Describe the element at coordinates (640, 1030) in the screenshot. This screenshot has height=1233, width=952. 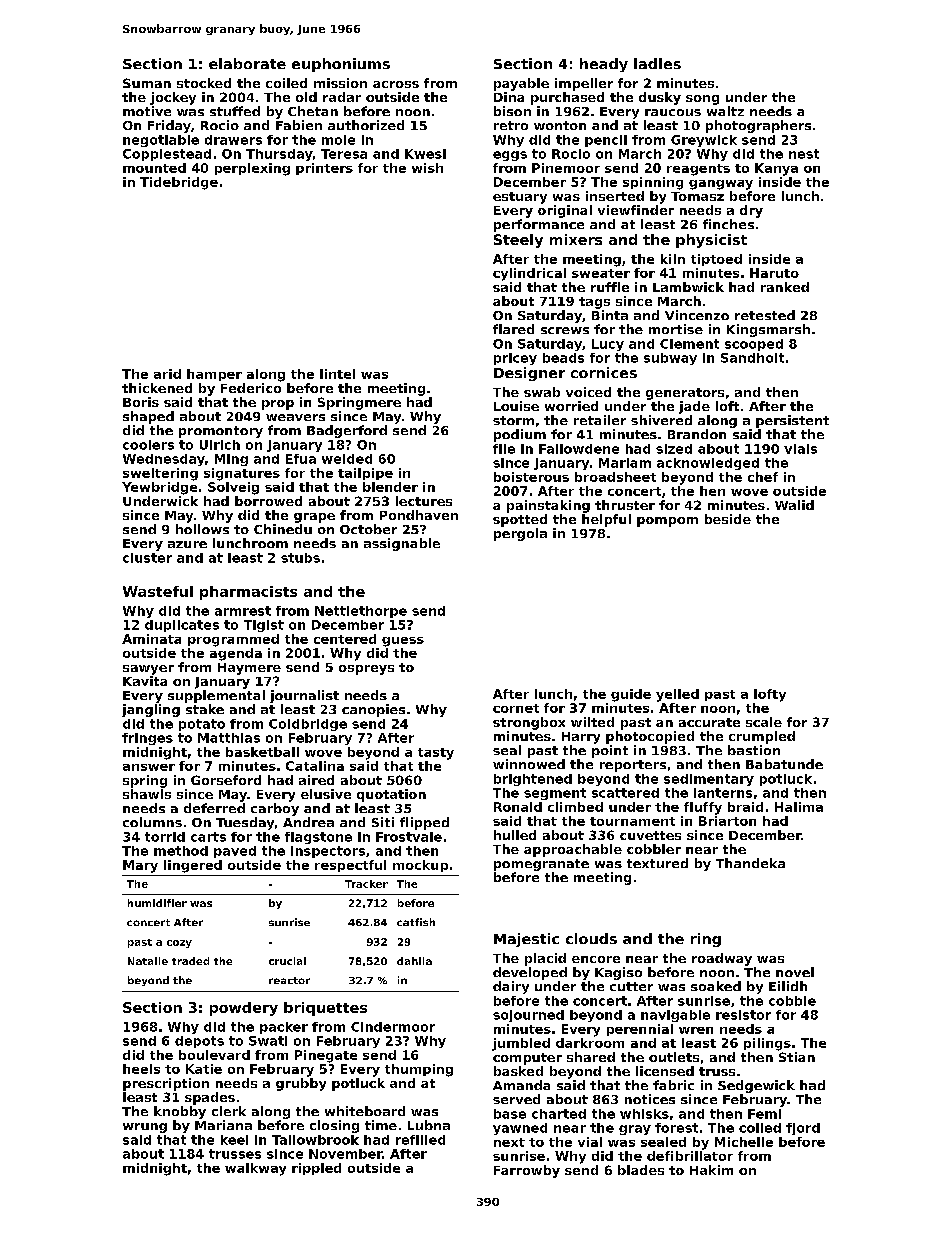
I see `perennial` at that location.
